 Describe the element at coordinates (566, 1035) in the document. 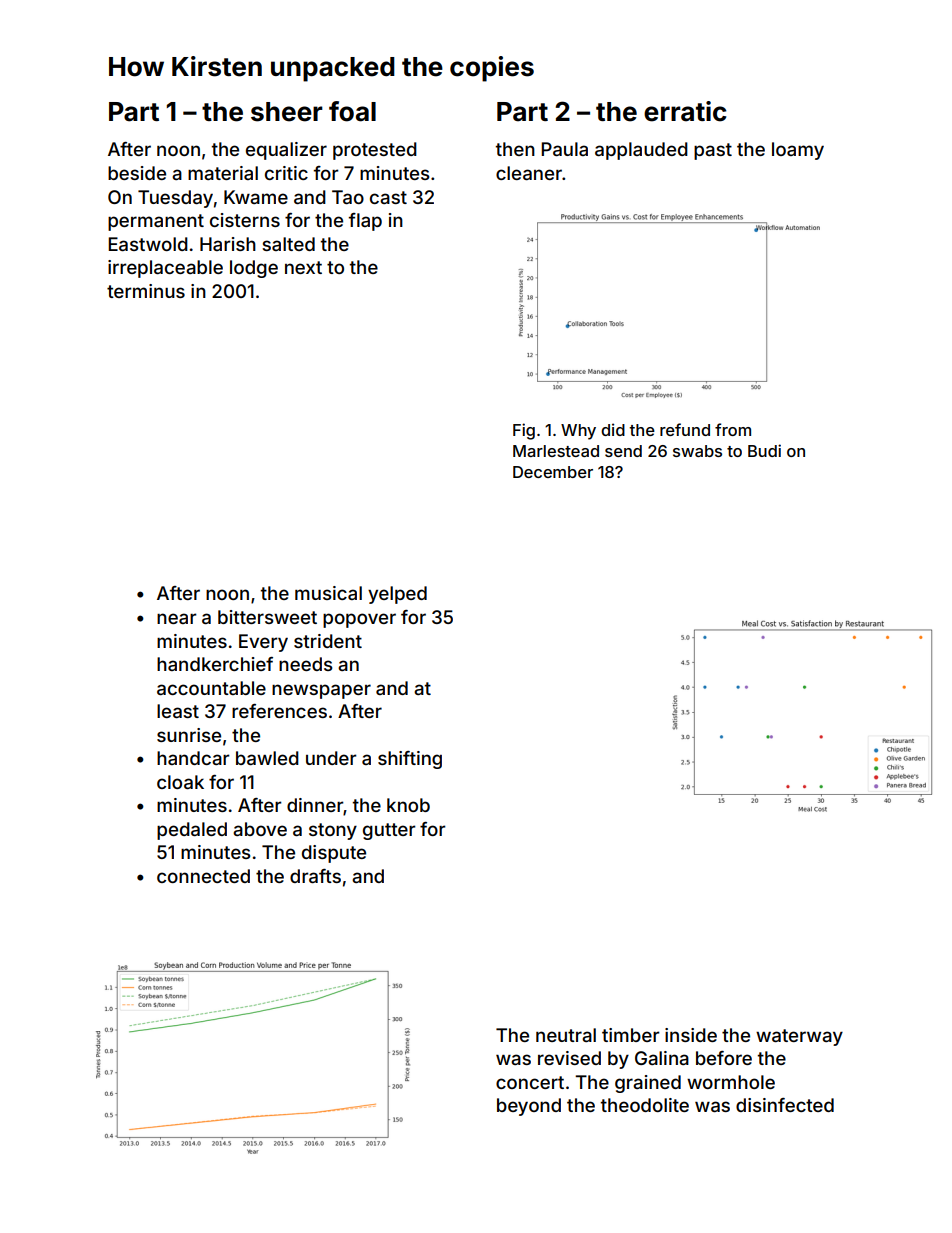

I see `neutral` at that location.
